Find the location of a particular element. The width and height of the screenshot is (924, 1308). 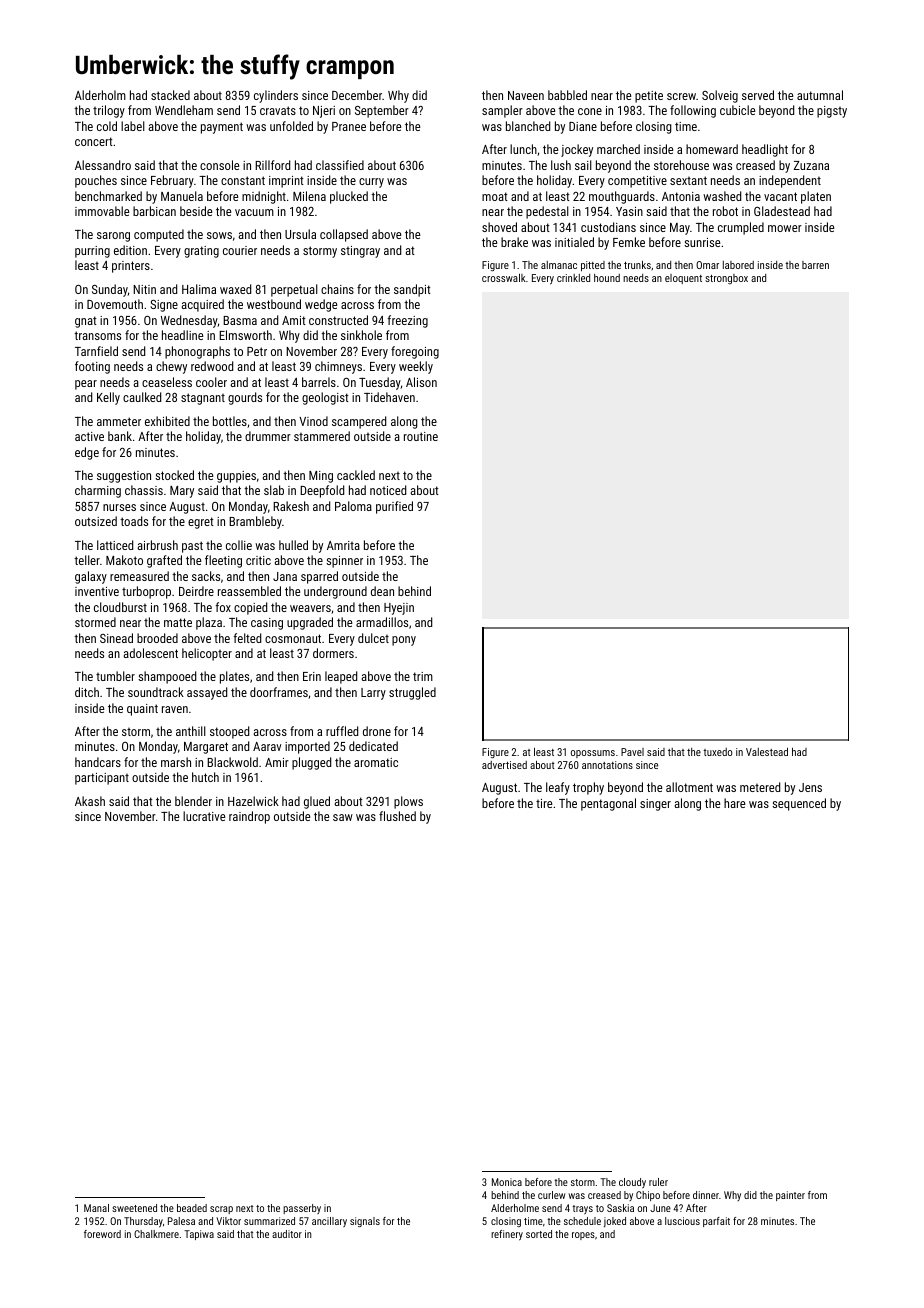

purified is located at coordinates (394, 507).
